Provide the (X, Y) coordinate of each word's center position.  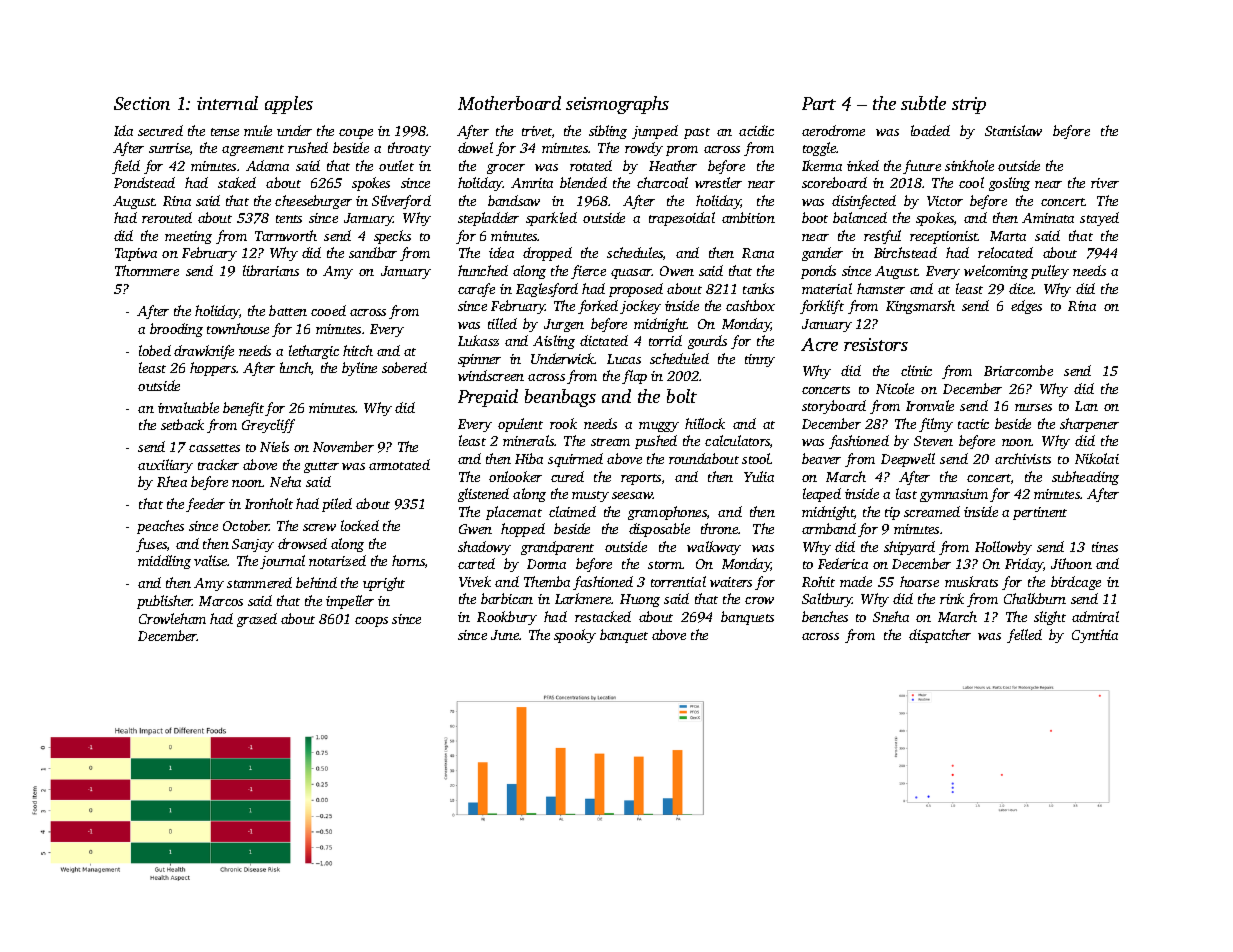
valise (211, 560)
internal (227, 103)
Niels (274, 446)
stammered (259, 582)
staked (237, 182)
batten (288, 310)
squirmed (575, 460)
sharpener (1089, 425)
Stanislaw (1013, 130)
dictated (604, 340)
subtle (923, 103)
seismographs (617, 105)
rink (952, 598)
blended (583, 182)
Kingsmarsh (920, 307)
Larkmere (583, 598)
